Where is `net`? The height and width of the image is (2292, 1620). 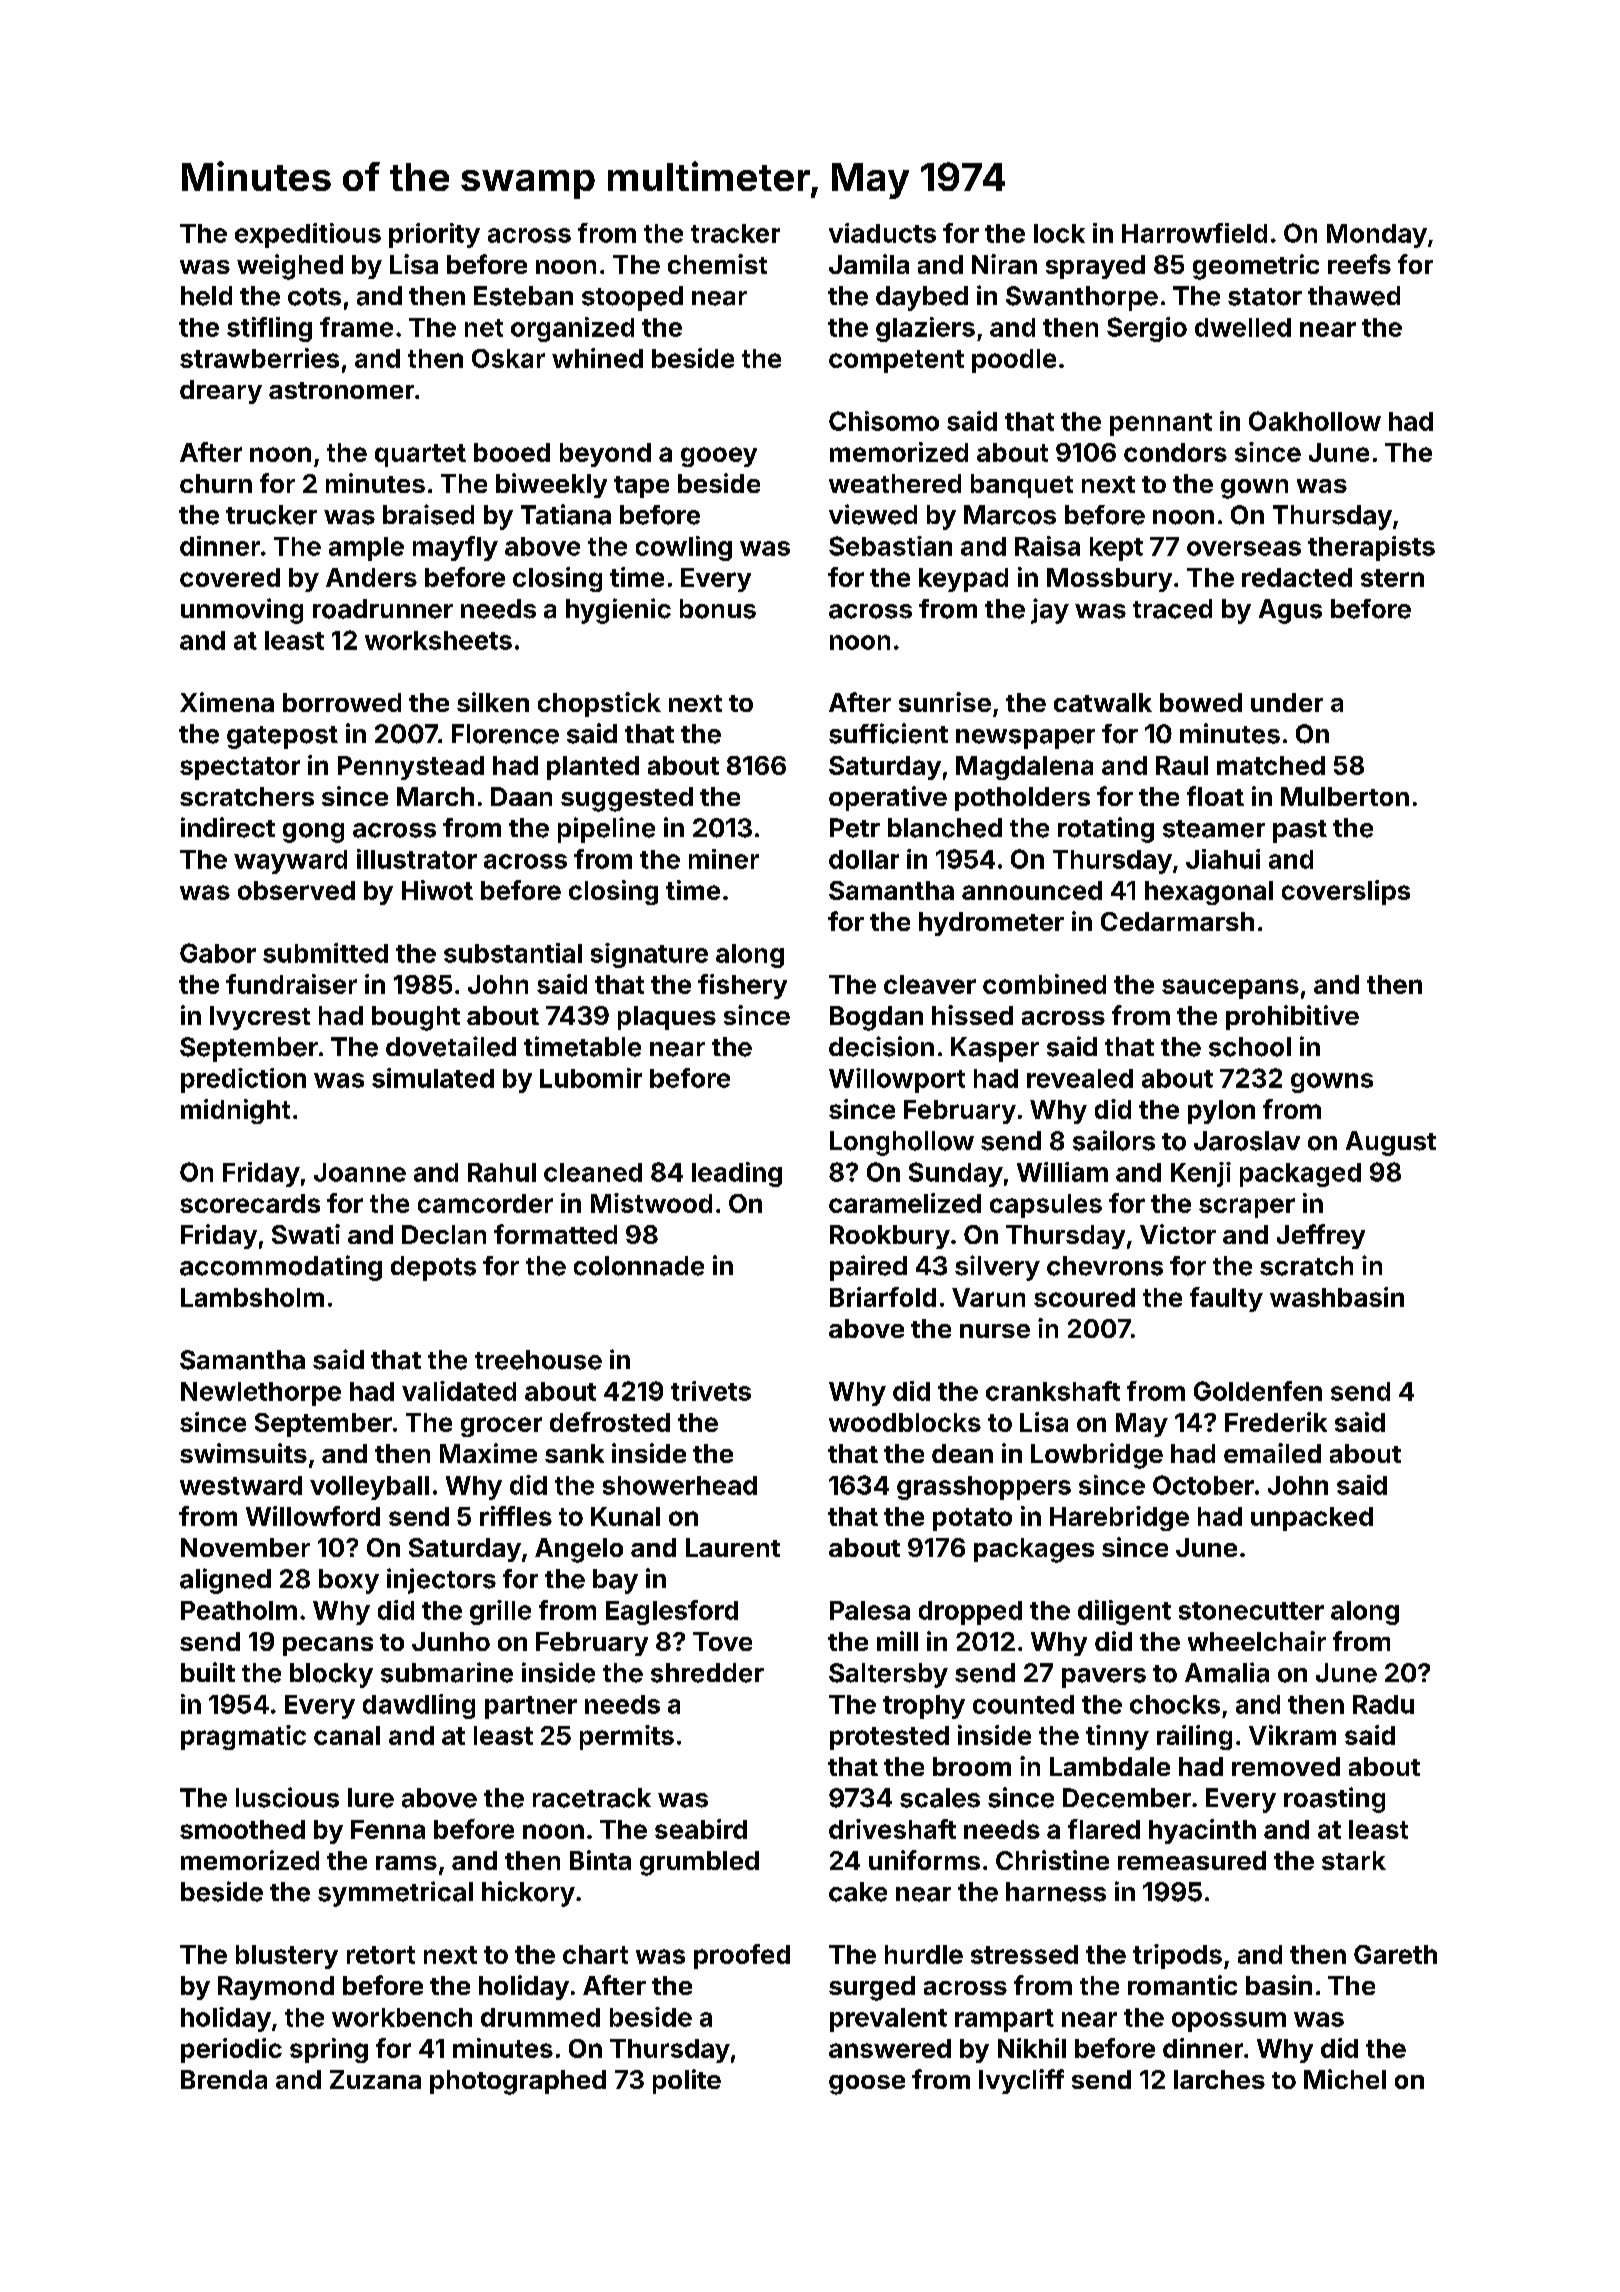
net is located at coordinates (484, 328).
